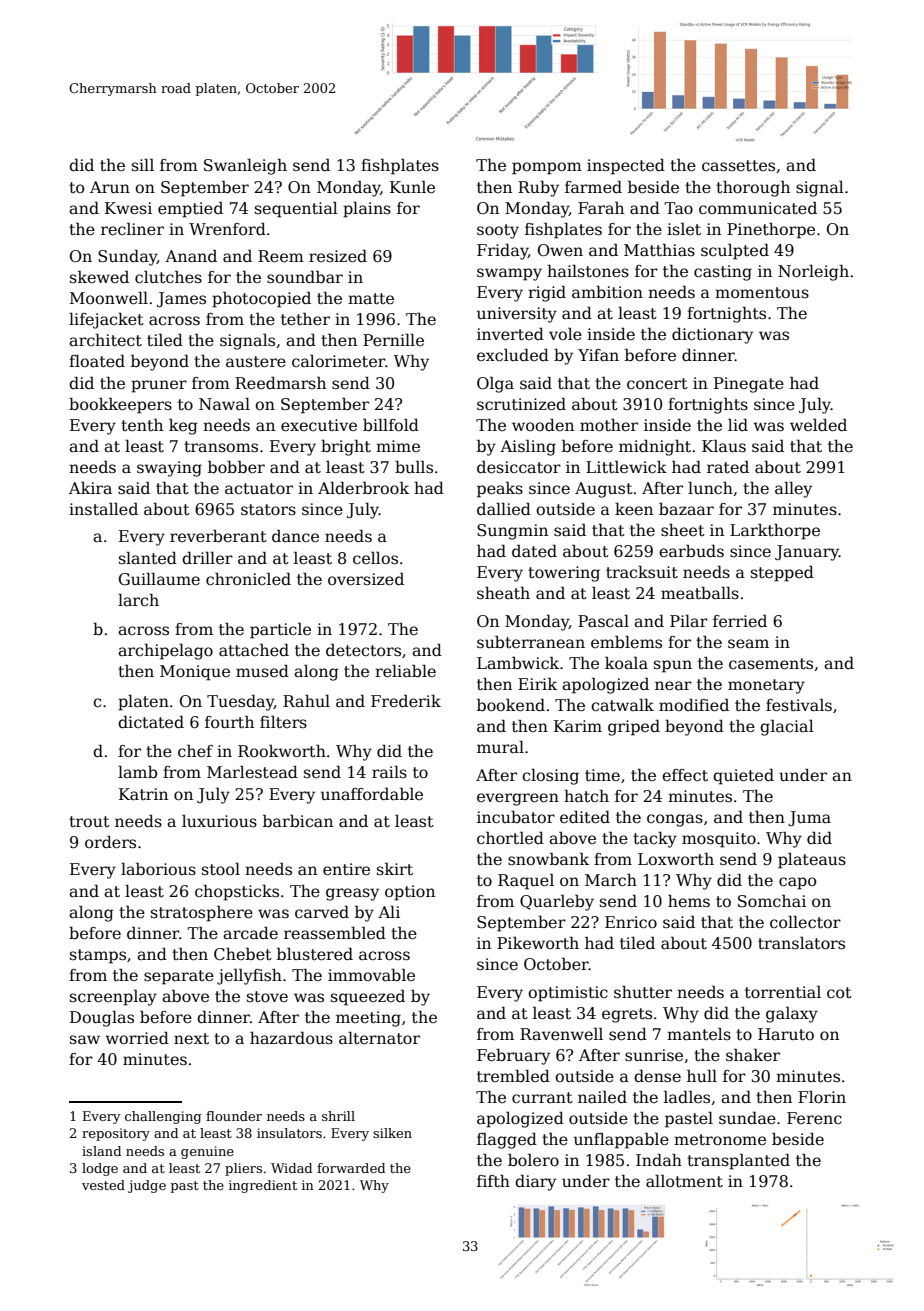  Describe the element at coordinates (195, 751) in the page. I see `chef` at that location.
